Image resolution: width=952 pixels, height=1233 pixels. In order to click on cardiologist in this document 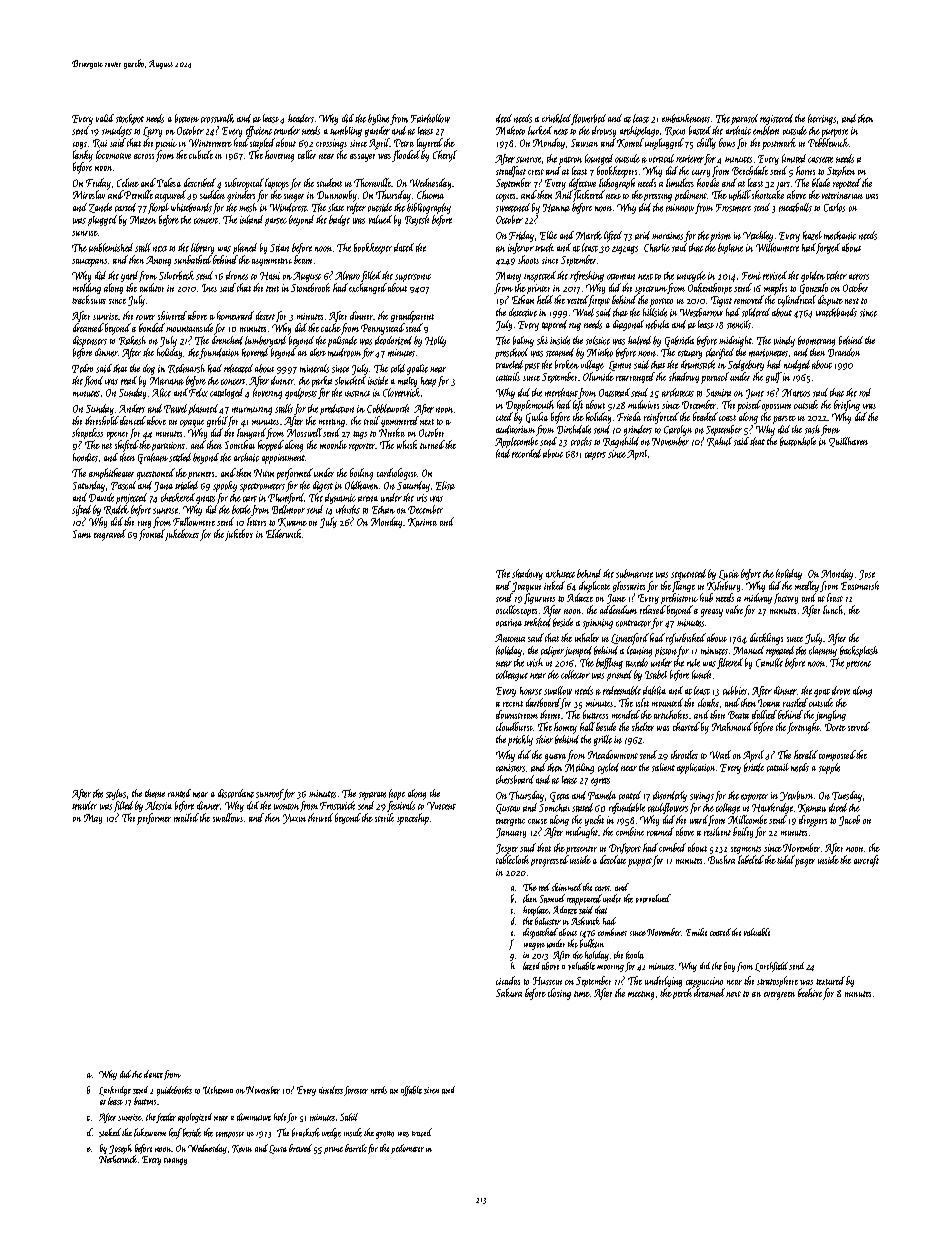, I will do `click(397, 474)`.
